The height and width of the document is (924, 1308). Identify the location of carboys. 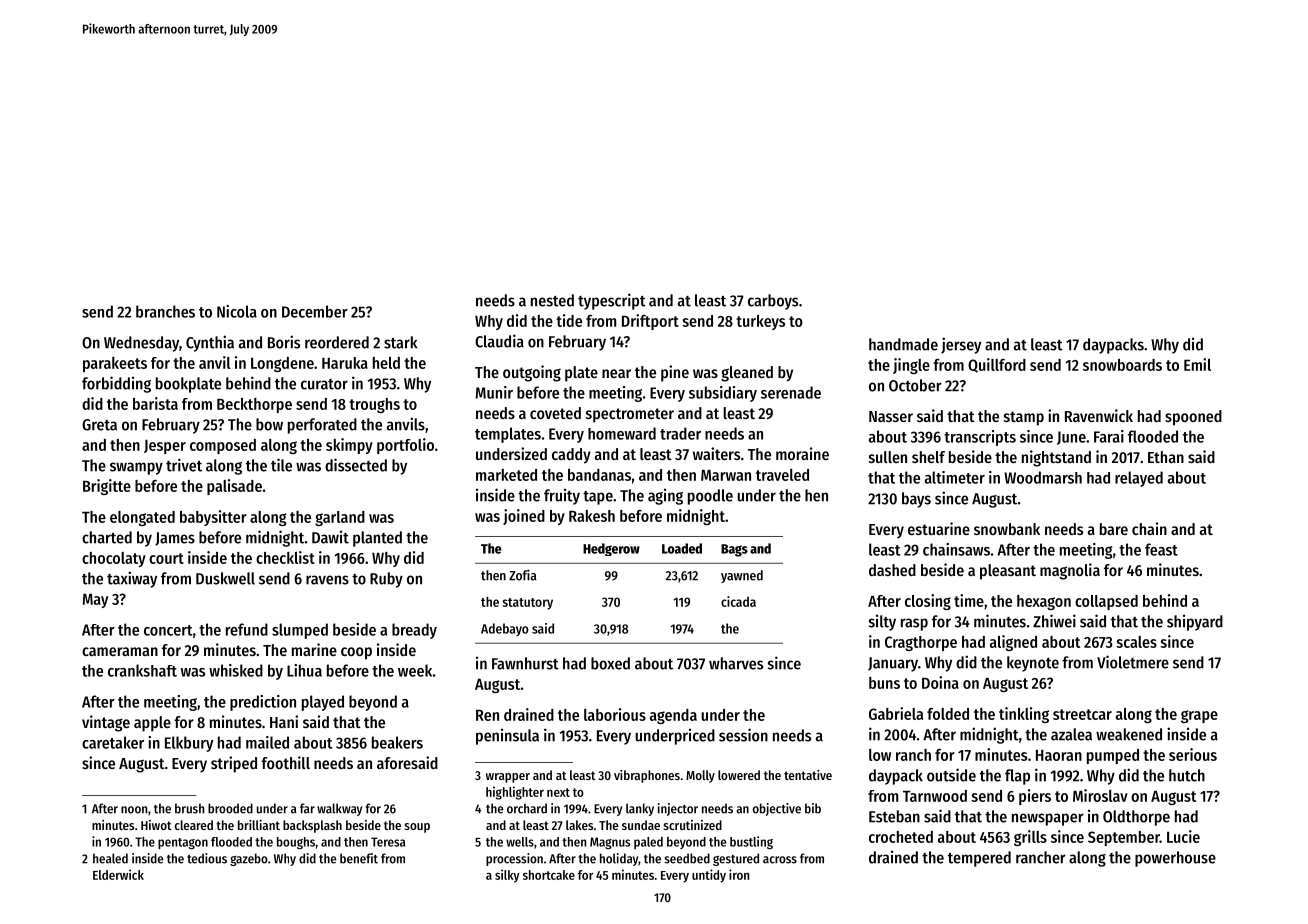
(773, 302).
